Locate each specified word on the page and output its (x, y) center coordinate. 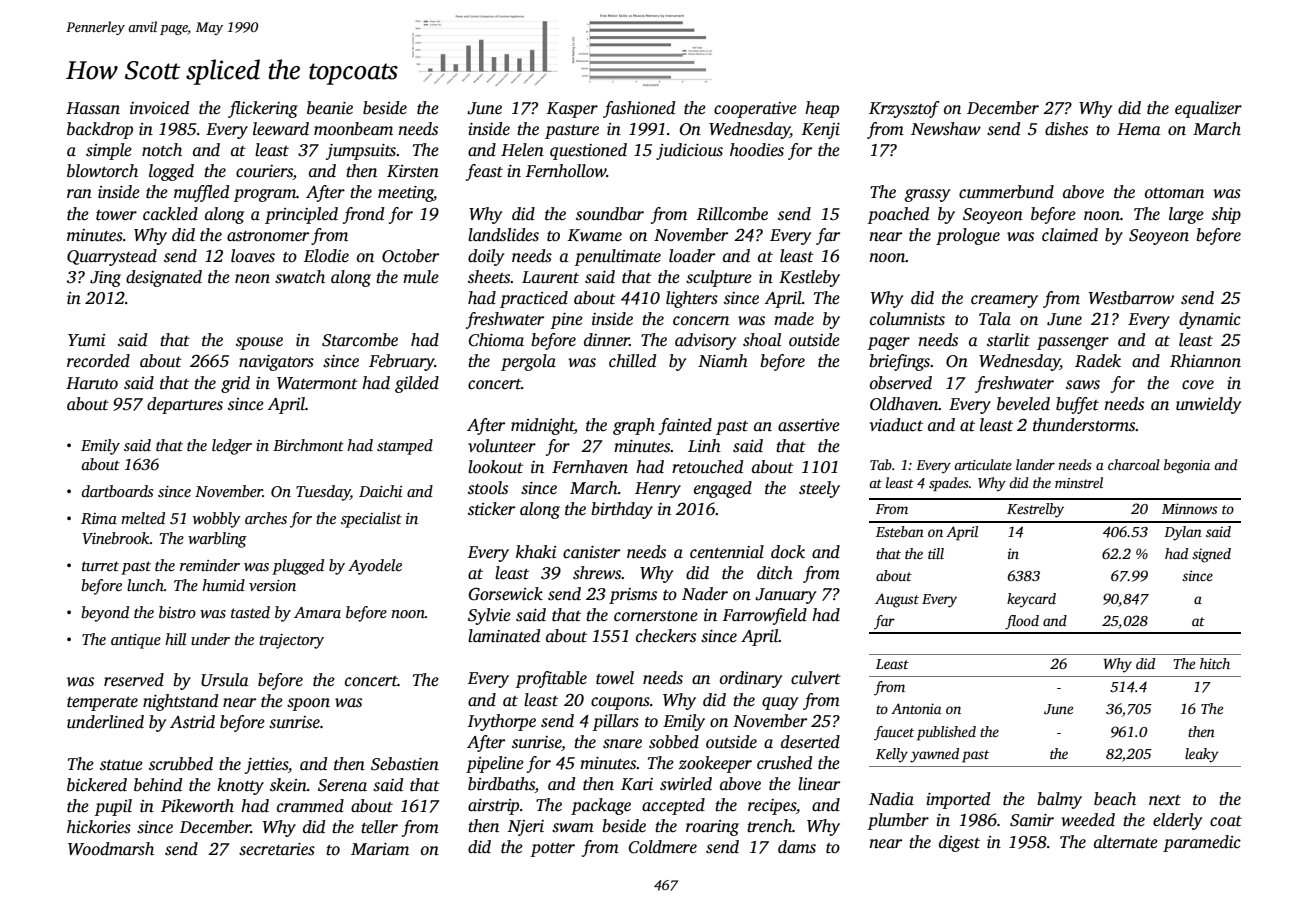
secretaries (277, 849)
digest (959, 843)
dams (797, 847)
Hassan (93, 108)
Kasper (572, 110)
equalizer (1208, 109)
